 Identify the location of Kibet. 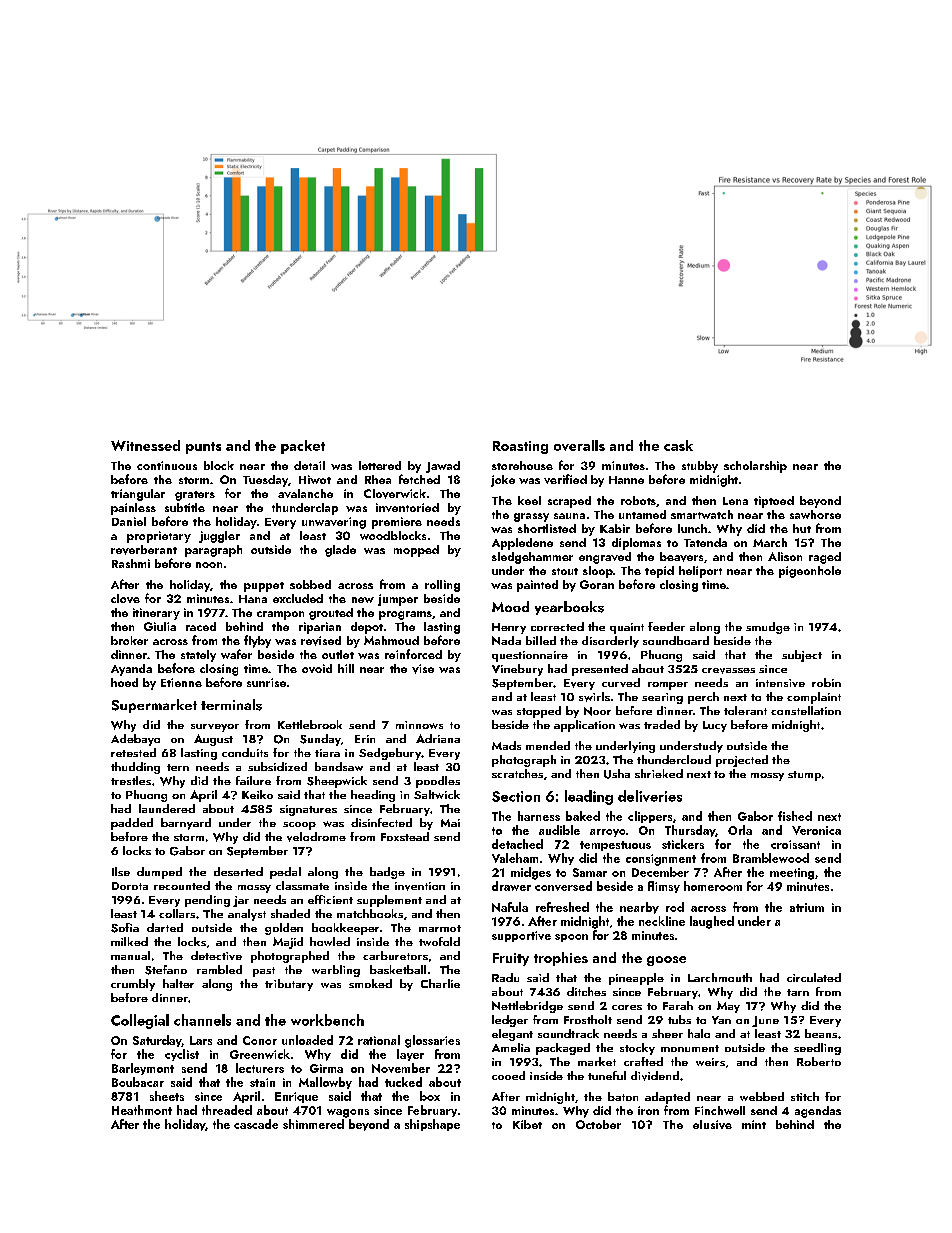
(527, 1124).
